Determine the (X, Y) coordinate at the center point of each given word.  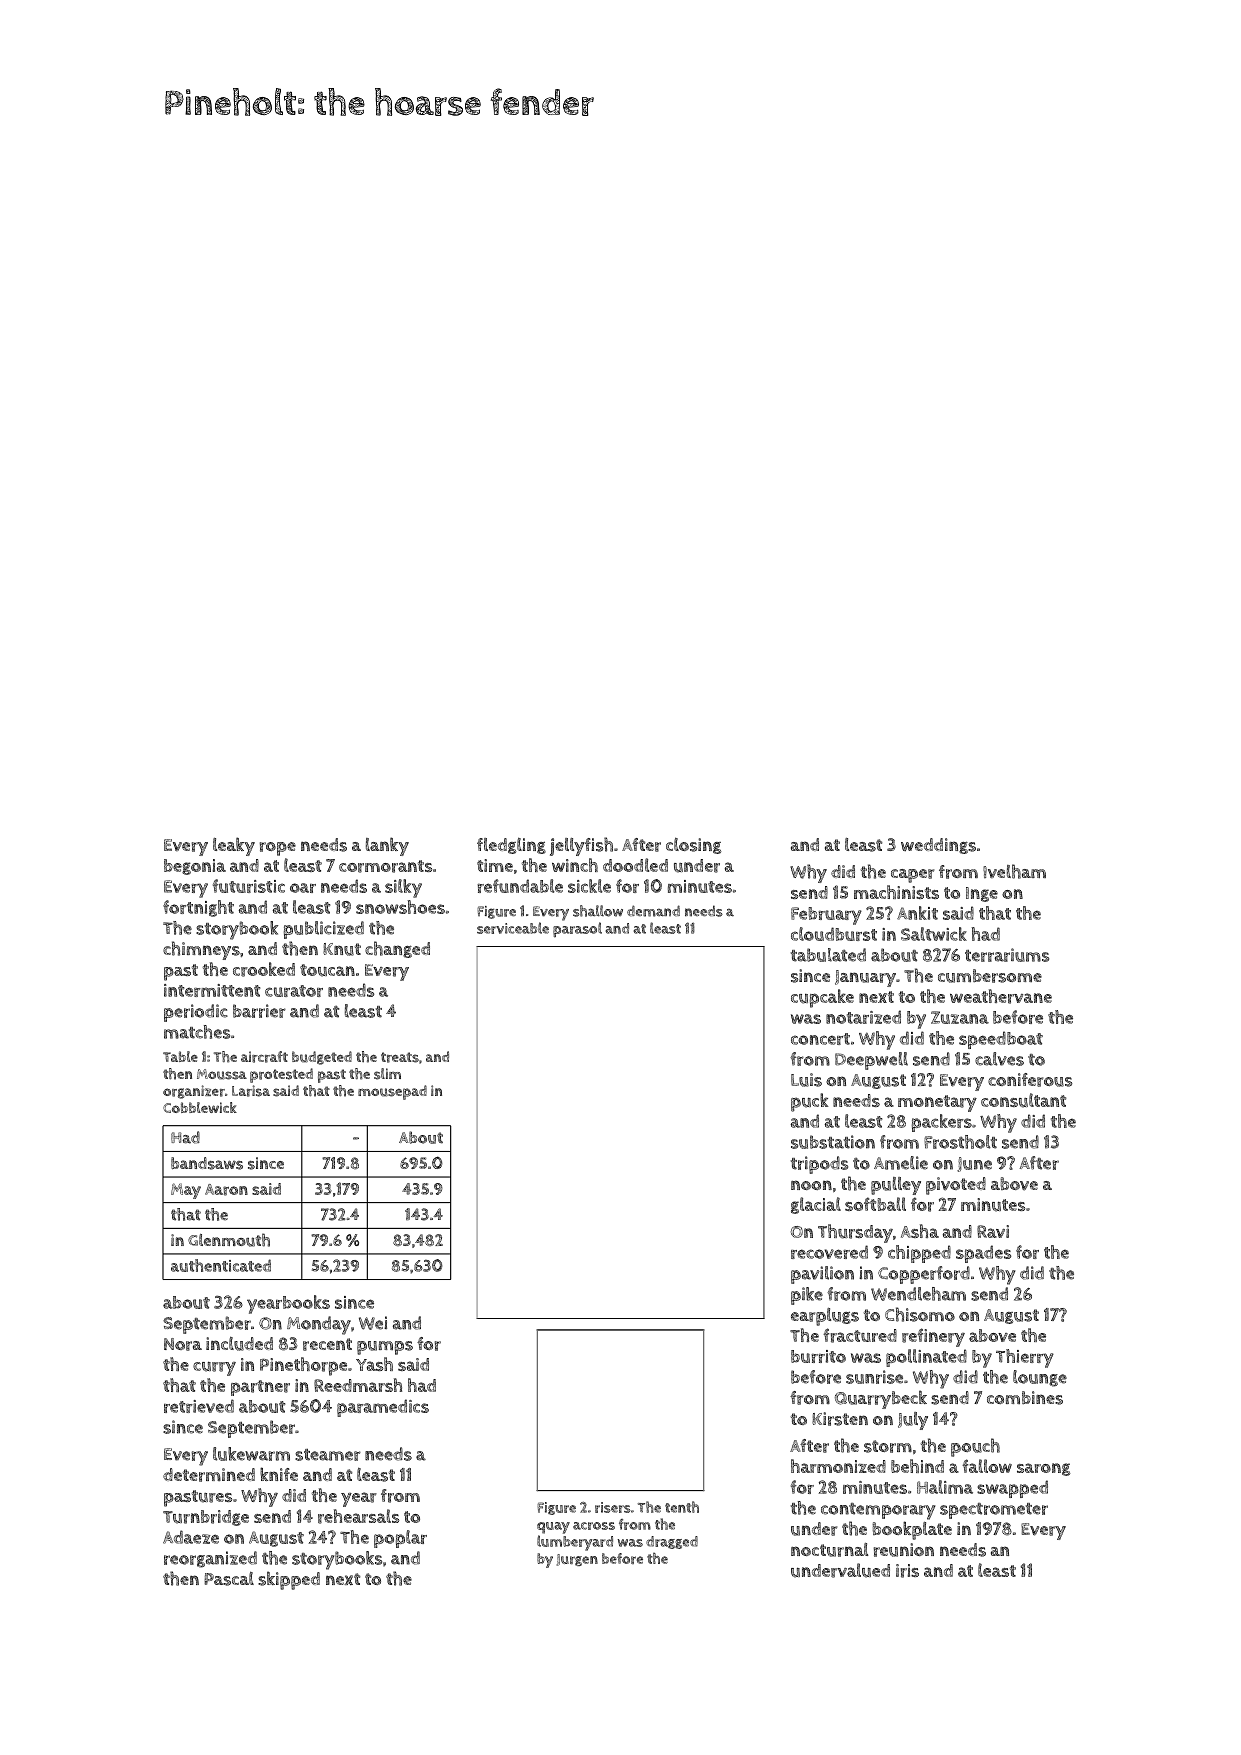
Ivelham (1014, 871)
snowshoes (400, 907)
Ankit (917, 913)
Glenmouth (229, 1240)
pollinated (926, 1358)
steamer (328, 1455)
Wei (373, 1323)
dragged (672, 1542)
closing (693, 846)
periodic (196, 1013)
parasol (577, 930)
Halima (945, 1487)
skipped (289, 1580)
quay (553, 1528)
